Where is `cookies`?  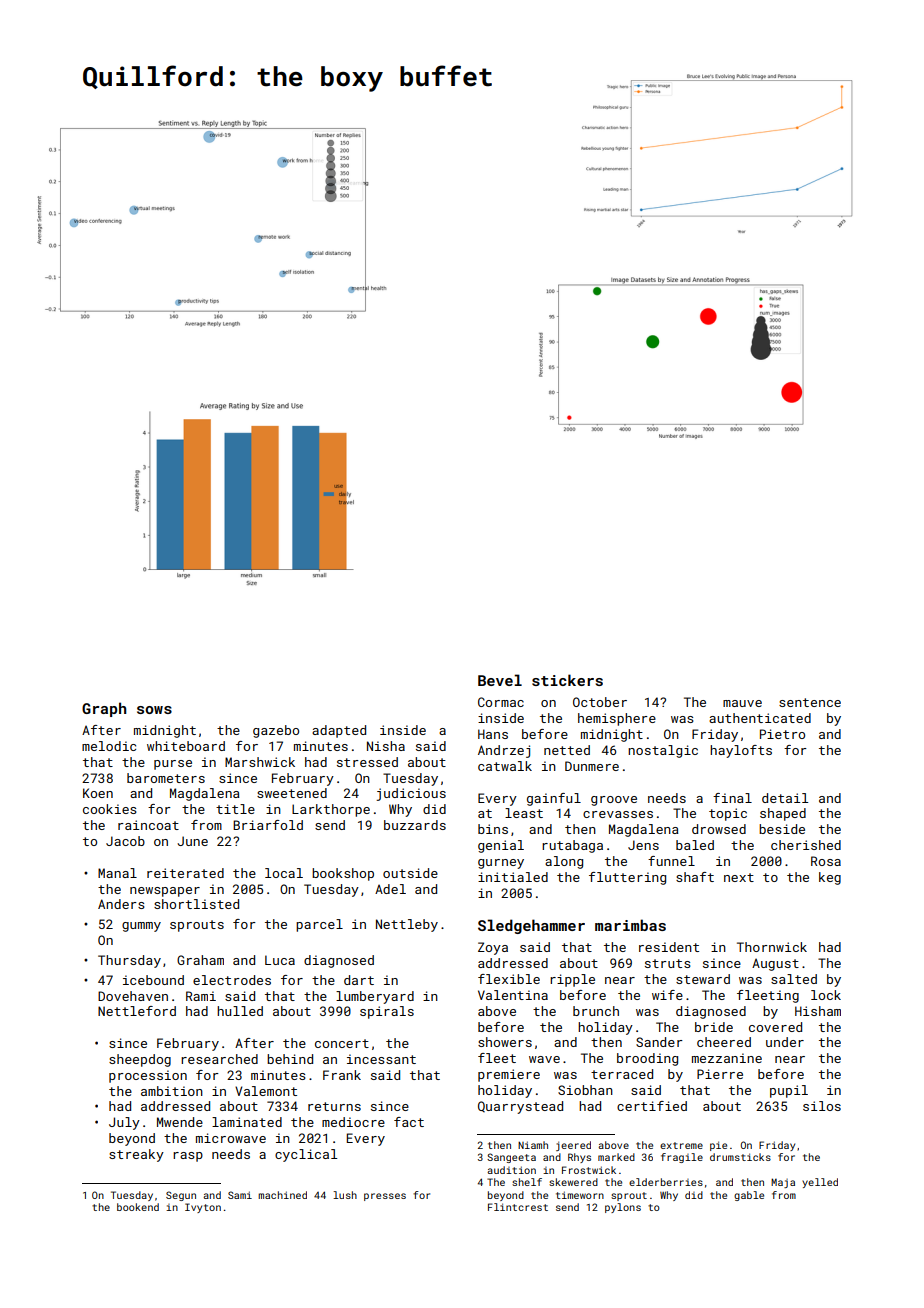
cookies is located at coordinates (110, 809).
